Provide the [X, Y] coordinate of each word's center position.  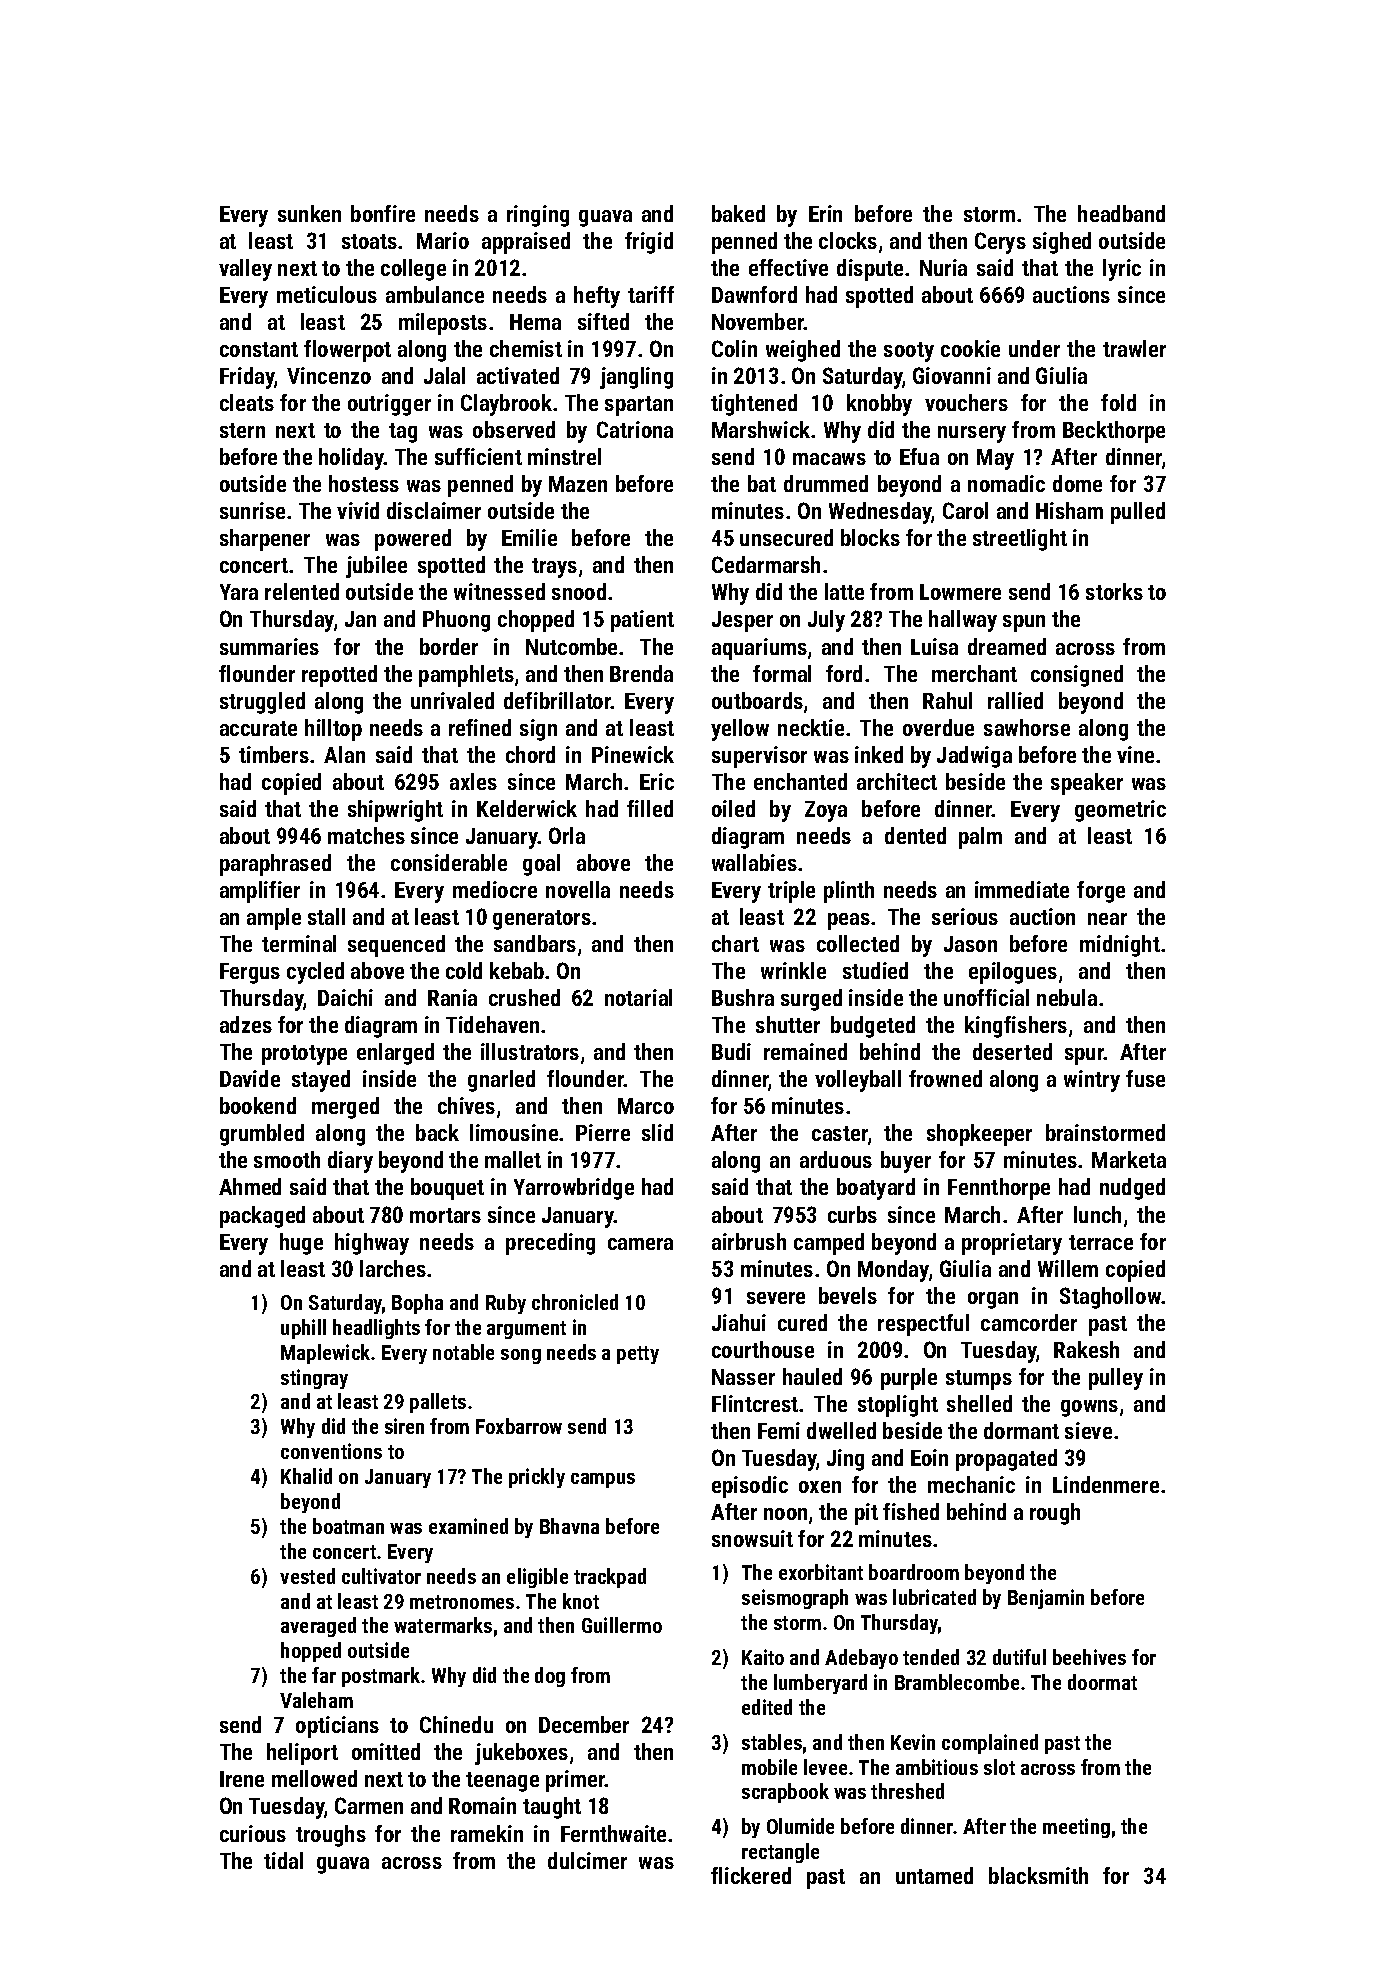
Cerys [1000, 243]
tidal [283, 1860]
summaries [269, 646]
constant [259, 349]
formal [782, 673]
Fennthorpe [999, 1189]
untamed [934, 1875]
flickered [751, 1875]
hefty [597, 297]
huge [301, 1244]
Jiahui [739, 1322]
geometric [1120, 811]
